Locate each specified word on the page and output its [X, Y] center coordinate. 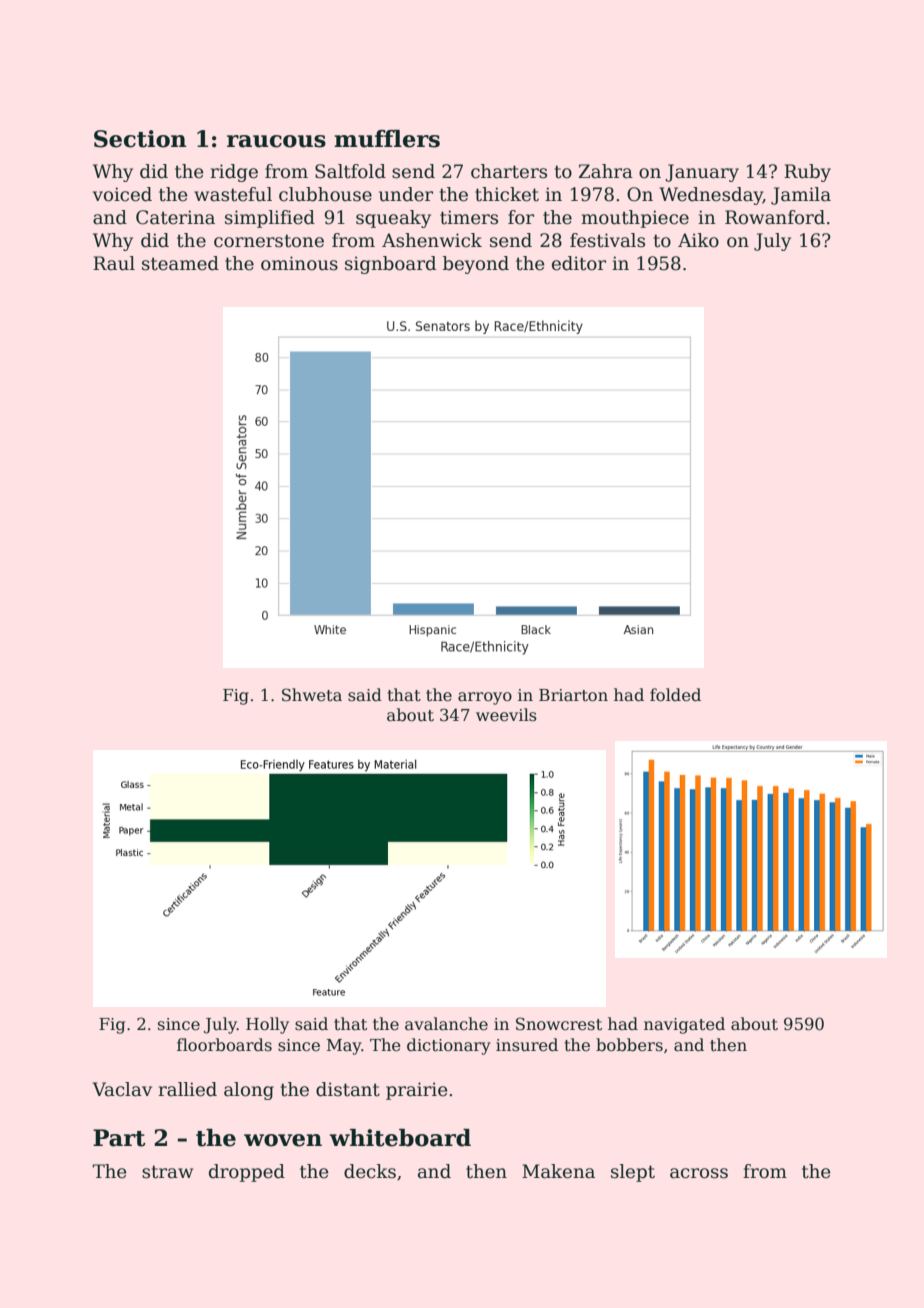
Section [140, 139]
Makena [558, 1171]
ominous [299, 263]
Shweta [312, 695]
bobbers [629, 1045]
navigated [684, 1025]
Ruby [807, 173]
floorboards [224, 1045]
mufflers [387, 139]
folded [675, 695]
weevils [506, 715]
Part [119, 1138]
